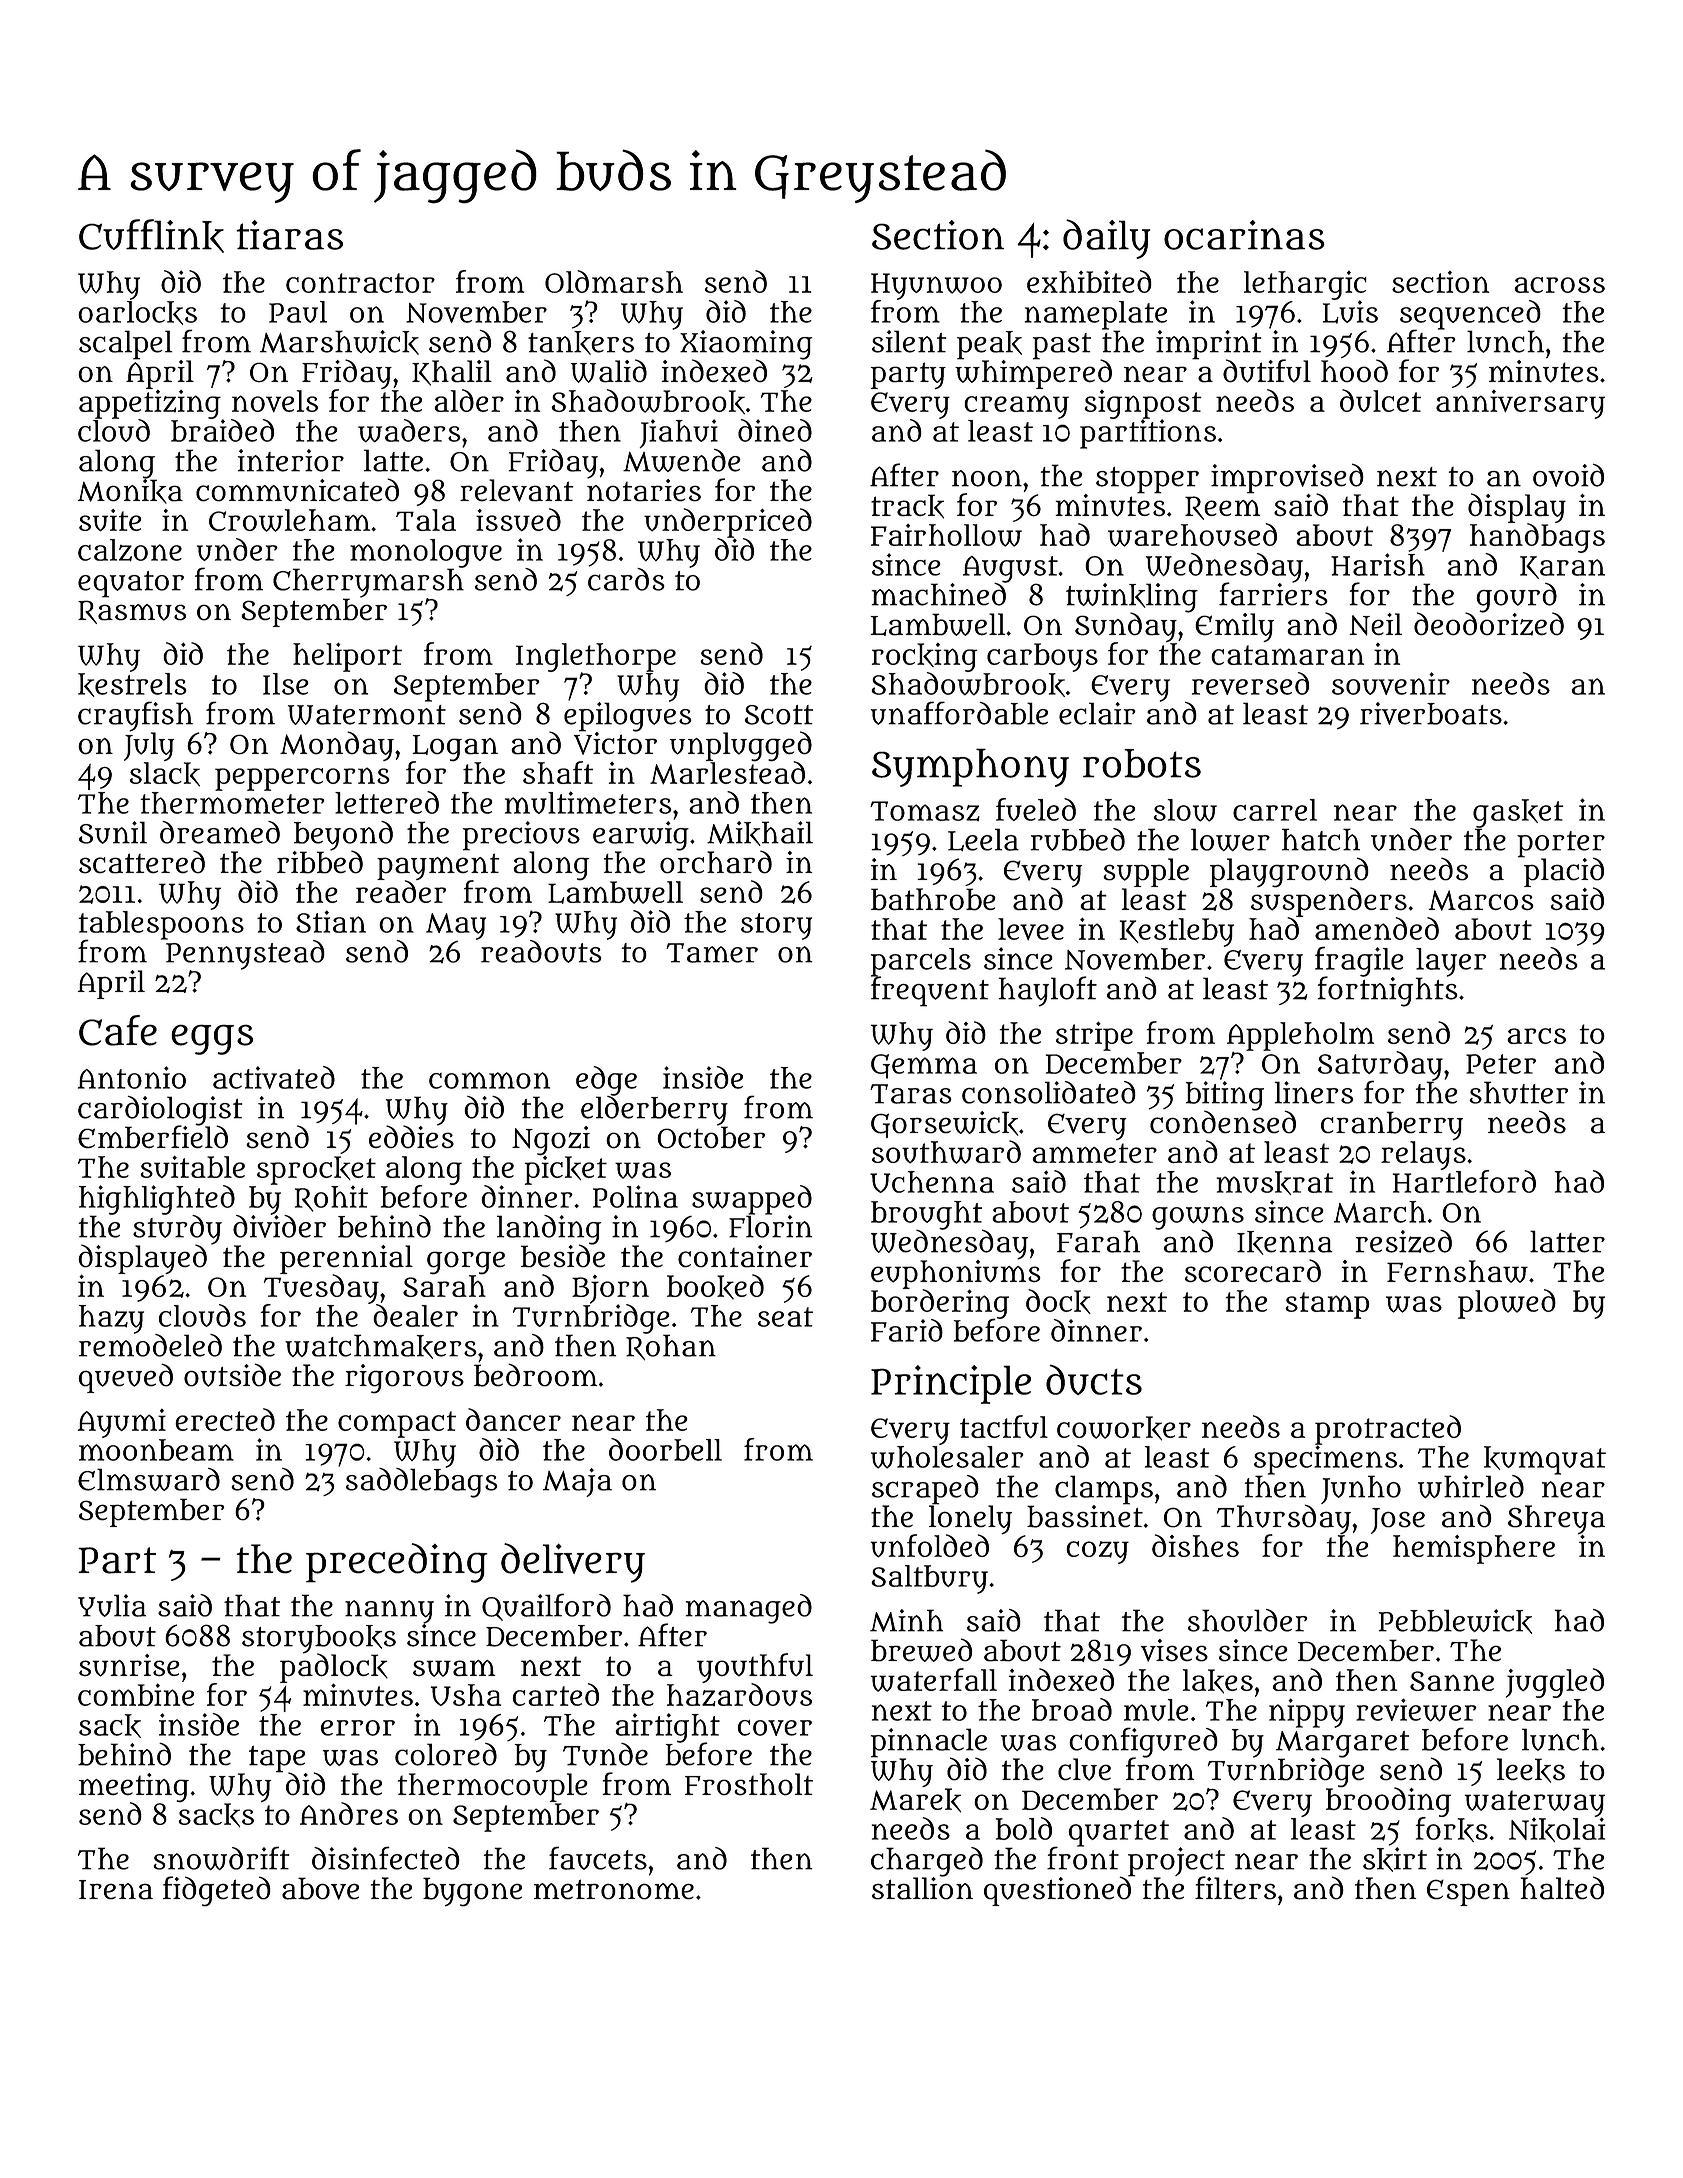 The width and height of the screenshot is (1683, 2178). I want to click on Stian, so click(331, 921).
